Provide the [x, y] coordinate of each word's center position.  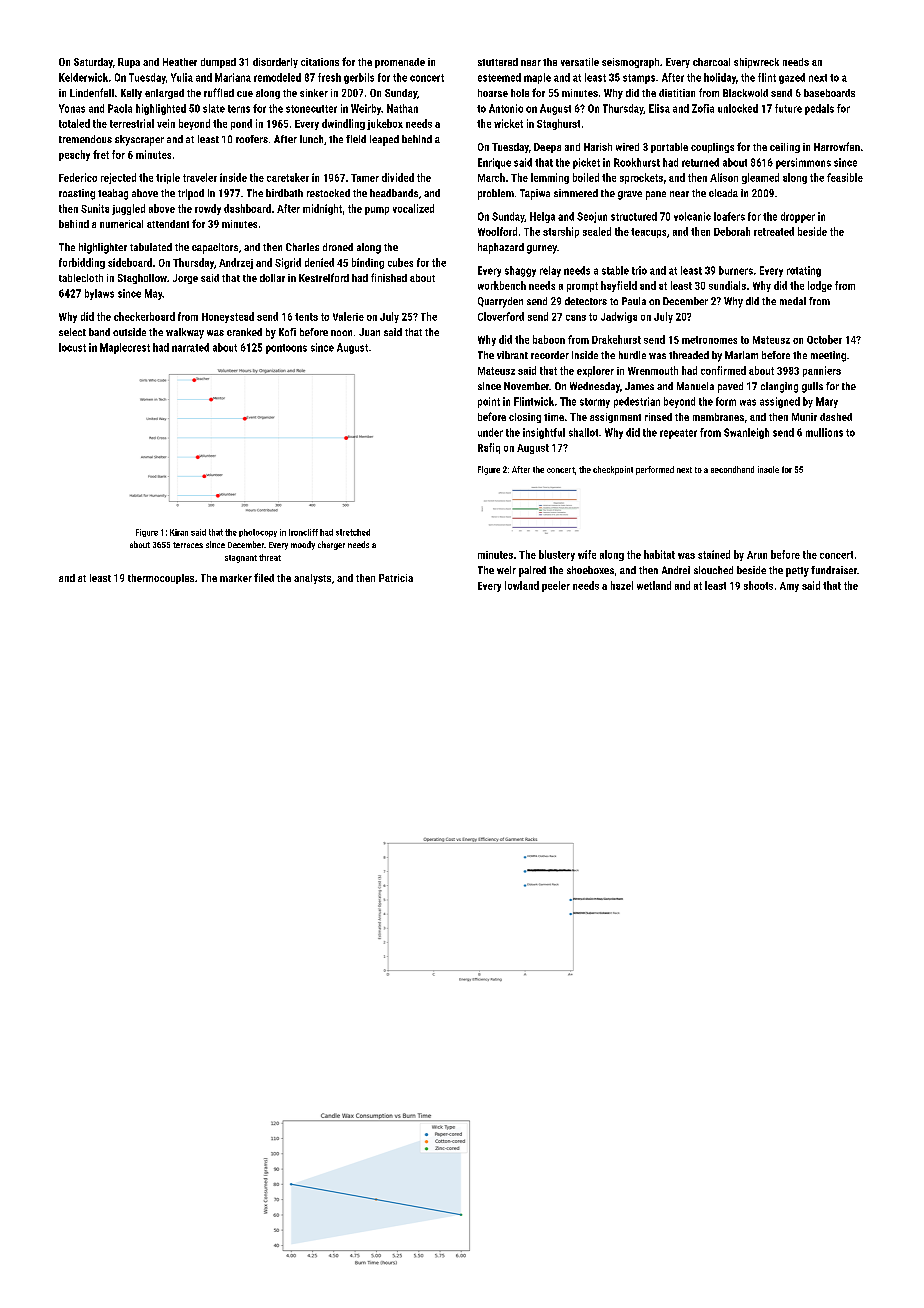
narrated [190, 347]
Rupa [129, 63]
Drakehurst [616, 339]
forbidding [82, 263]
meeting [828, 356]
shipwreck [756, 63]
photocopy [258, 533]
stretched [353, 532]
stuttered [498, 62]
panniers [822, 371]
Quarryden [500, 302]
